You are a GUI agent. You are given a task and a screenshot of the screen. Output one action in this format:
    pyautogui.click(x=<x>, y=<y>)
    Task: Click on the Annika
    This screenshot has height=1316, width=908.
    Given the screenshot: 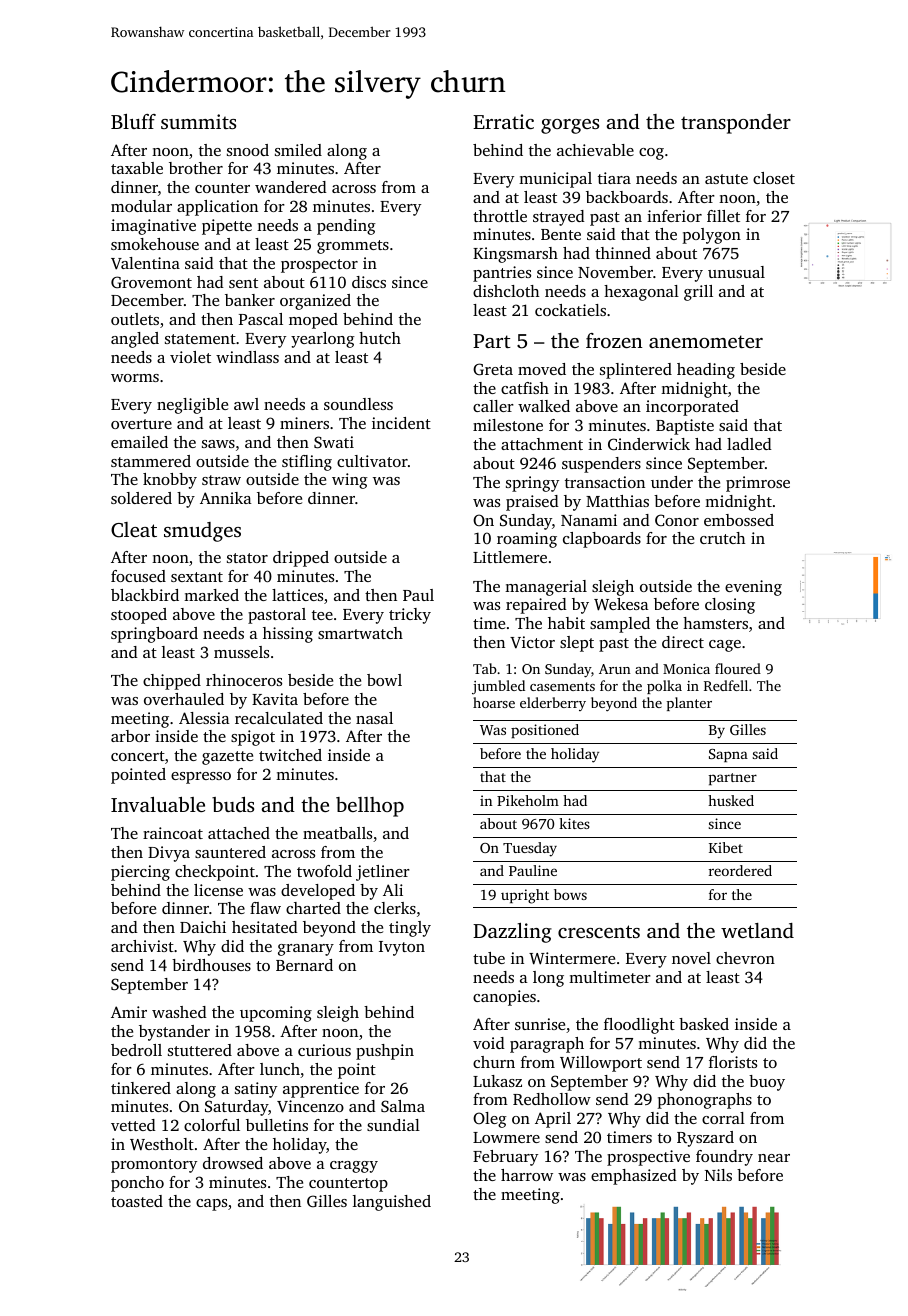 What is the action you would take?
    pyautogui.click(x=226, y=498)
